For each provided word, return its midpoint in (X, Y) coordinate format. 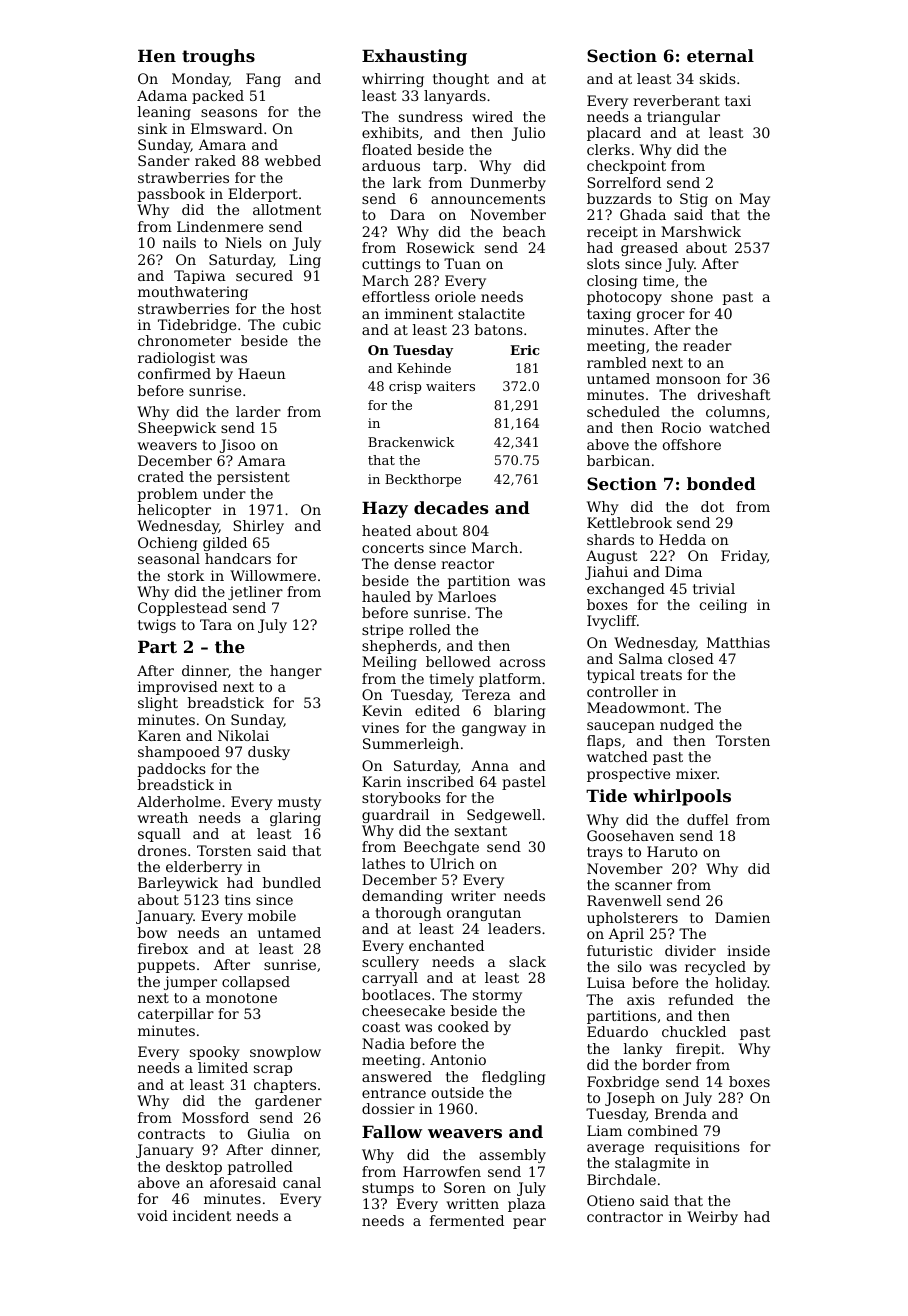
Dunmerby (508, 184)
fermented (467, 1220)
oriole (455, 296)
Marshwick (701, 231)
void (152, 1215)
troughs (218, 57)
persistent (253, 478)
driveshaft (734, 394)
